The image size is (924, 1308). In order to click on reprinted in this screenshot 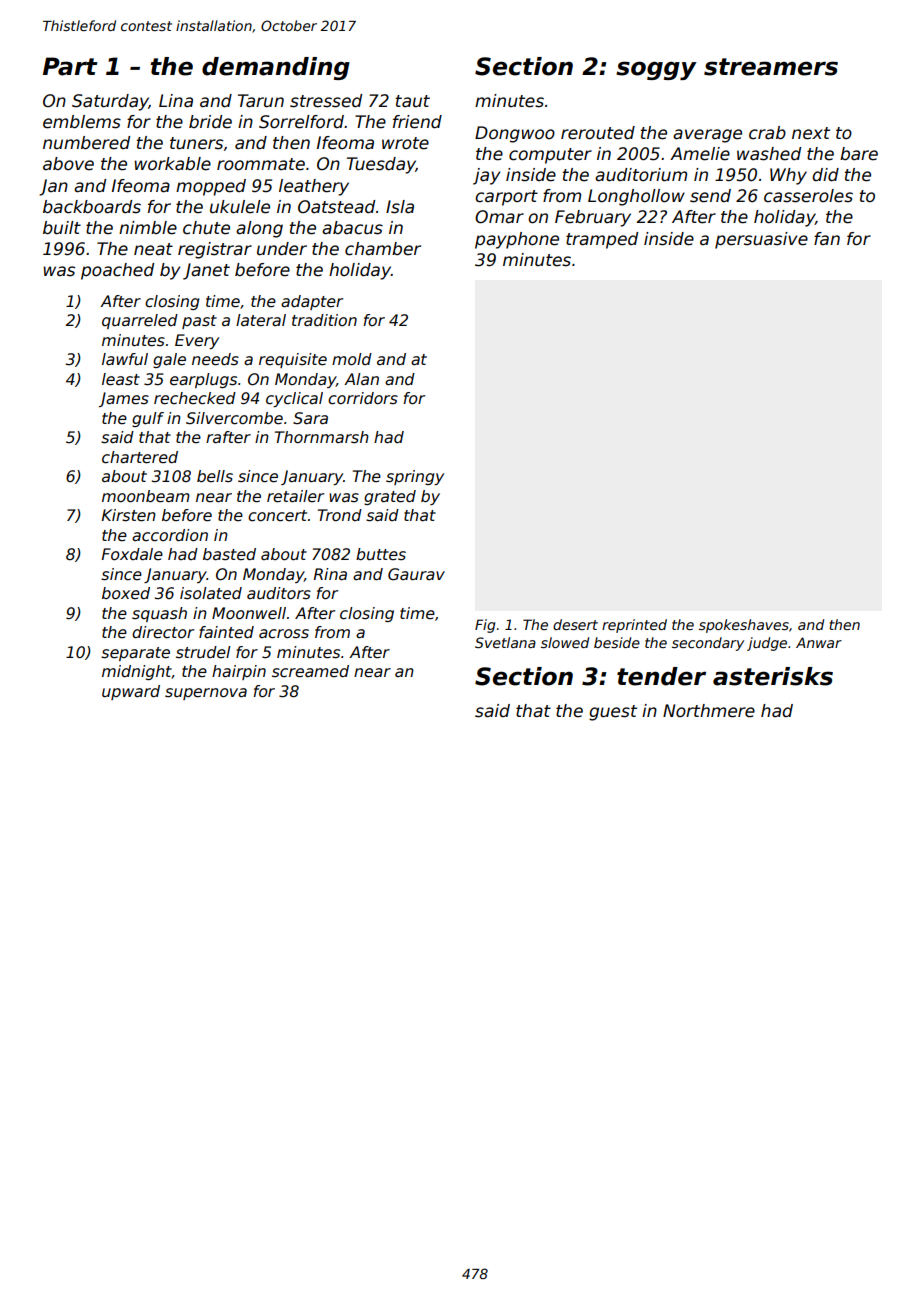, I will do `click(634, 626)`.
